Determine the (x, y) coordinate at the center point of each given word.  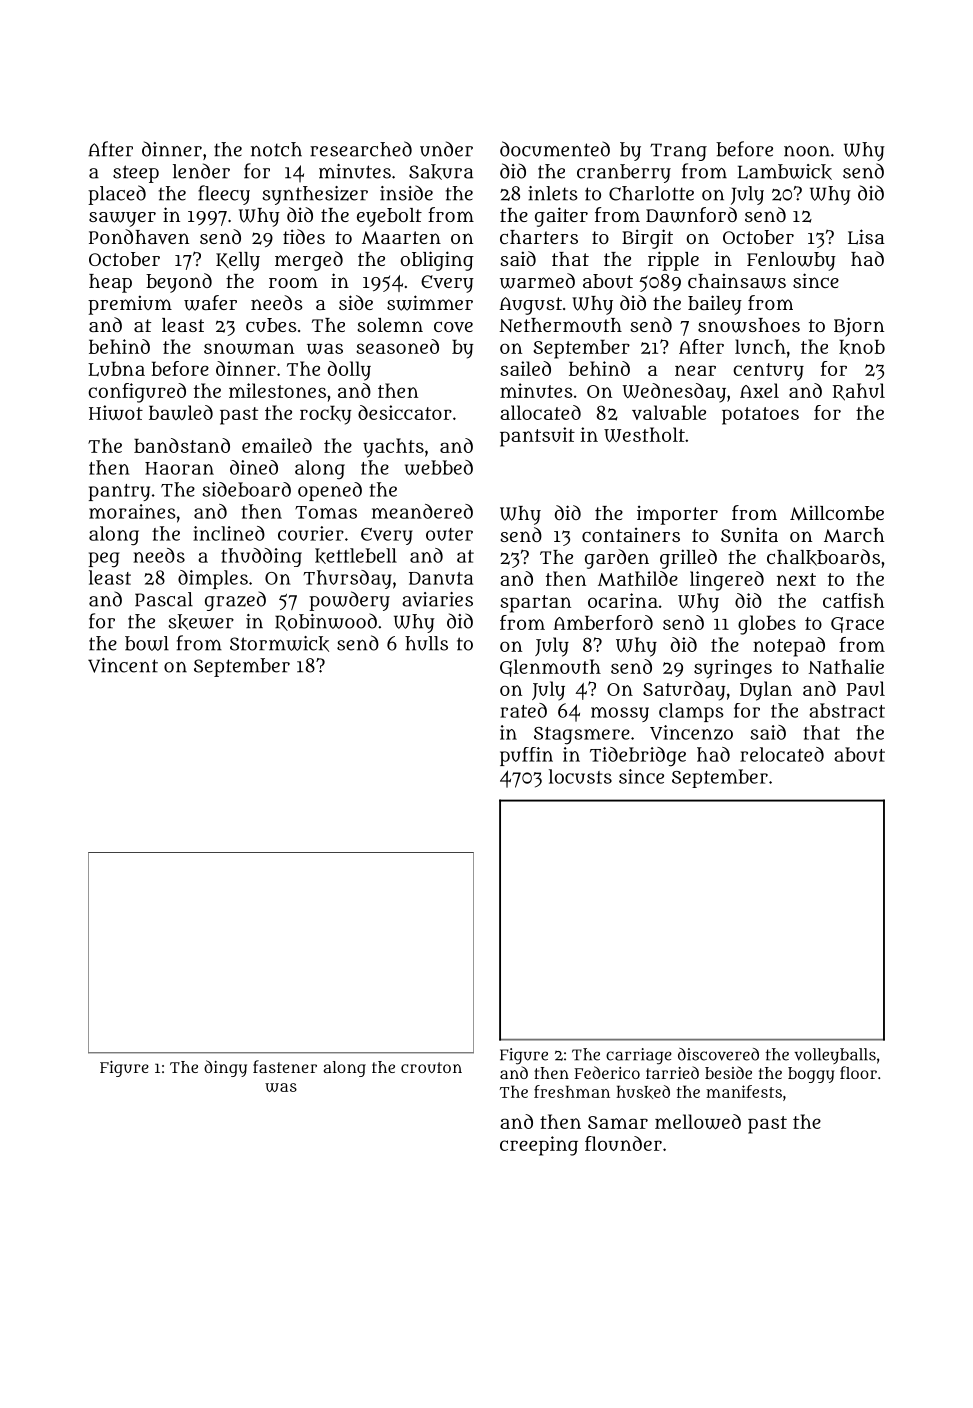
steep (136, 174)
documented (555, 149)
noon (807, 151)
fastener (285, 1066)
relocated (782, 754)
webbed (439, 467)
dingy (225, 1068)
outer (449, 534)
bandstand (182, 445)
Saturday (684, 691)
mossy (620, 714)
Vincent (123, 665)
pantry (119, 492)
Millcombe (837, 512)
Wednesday (674, 393)
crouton (431, 1067)
